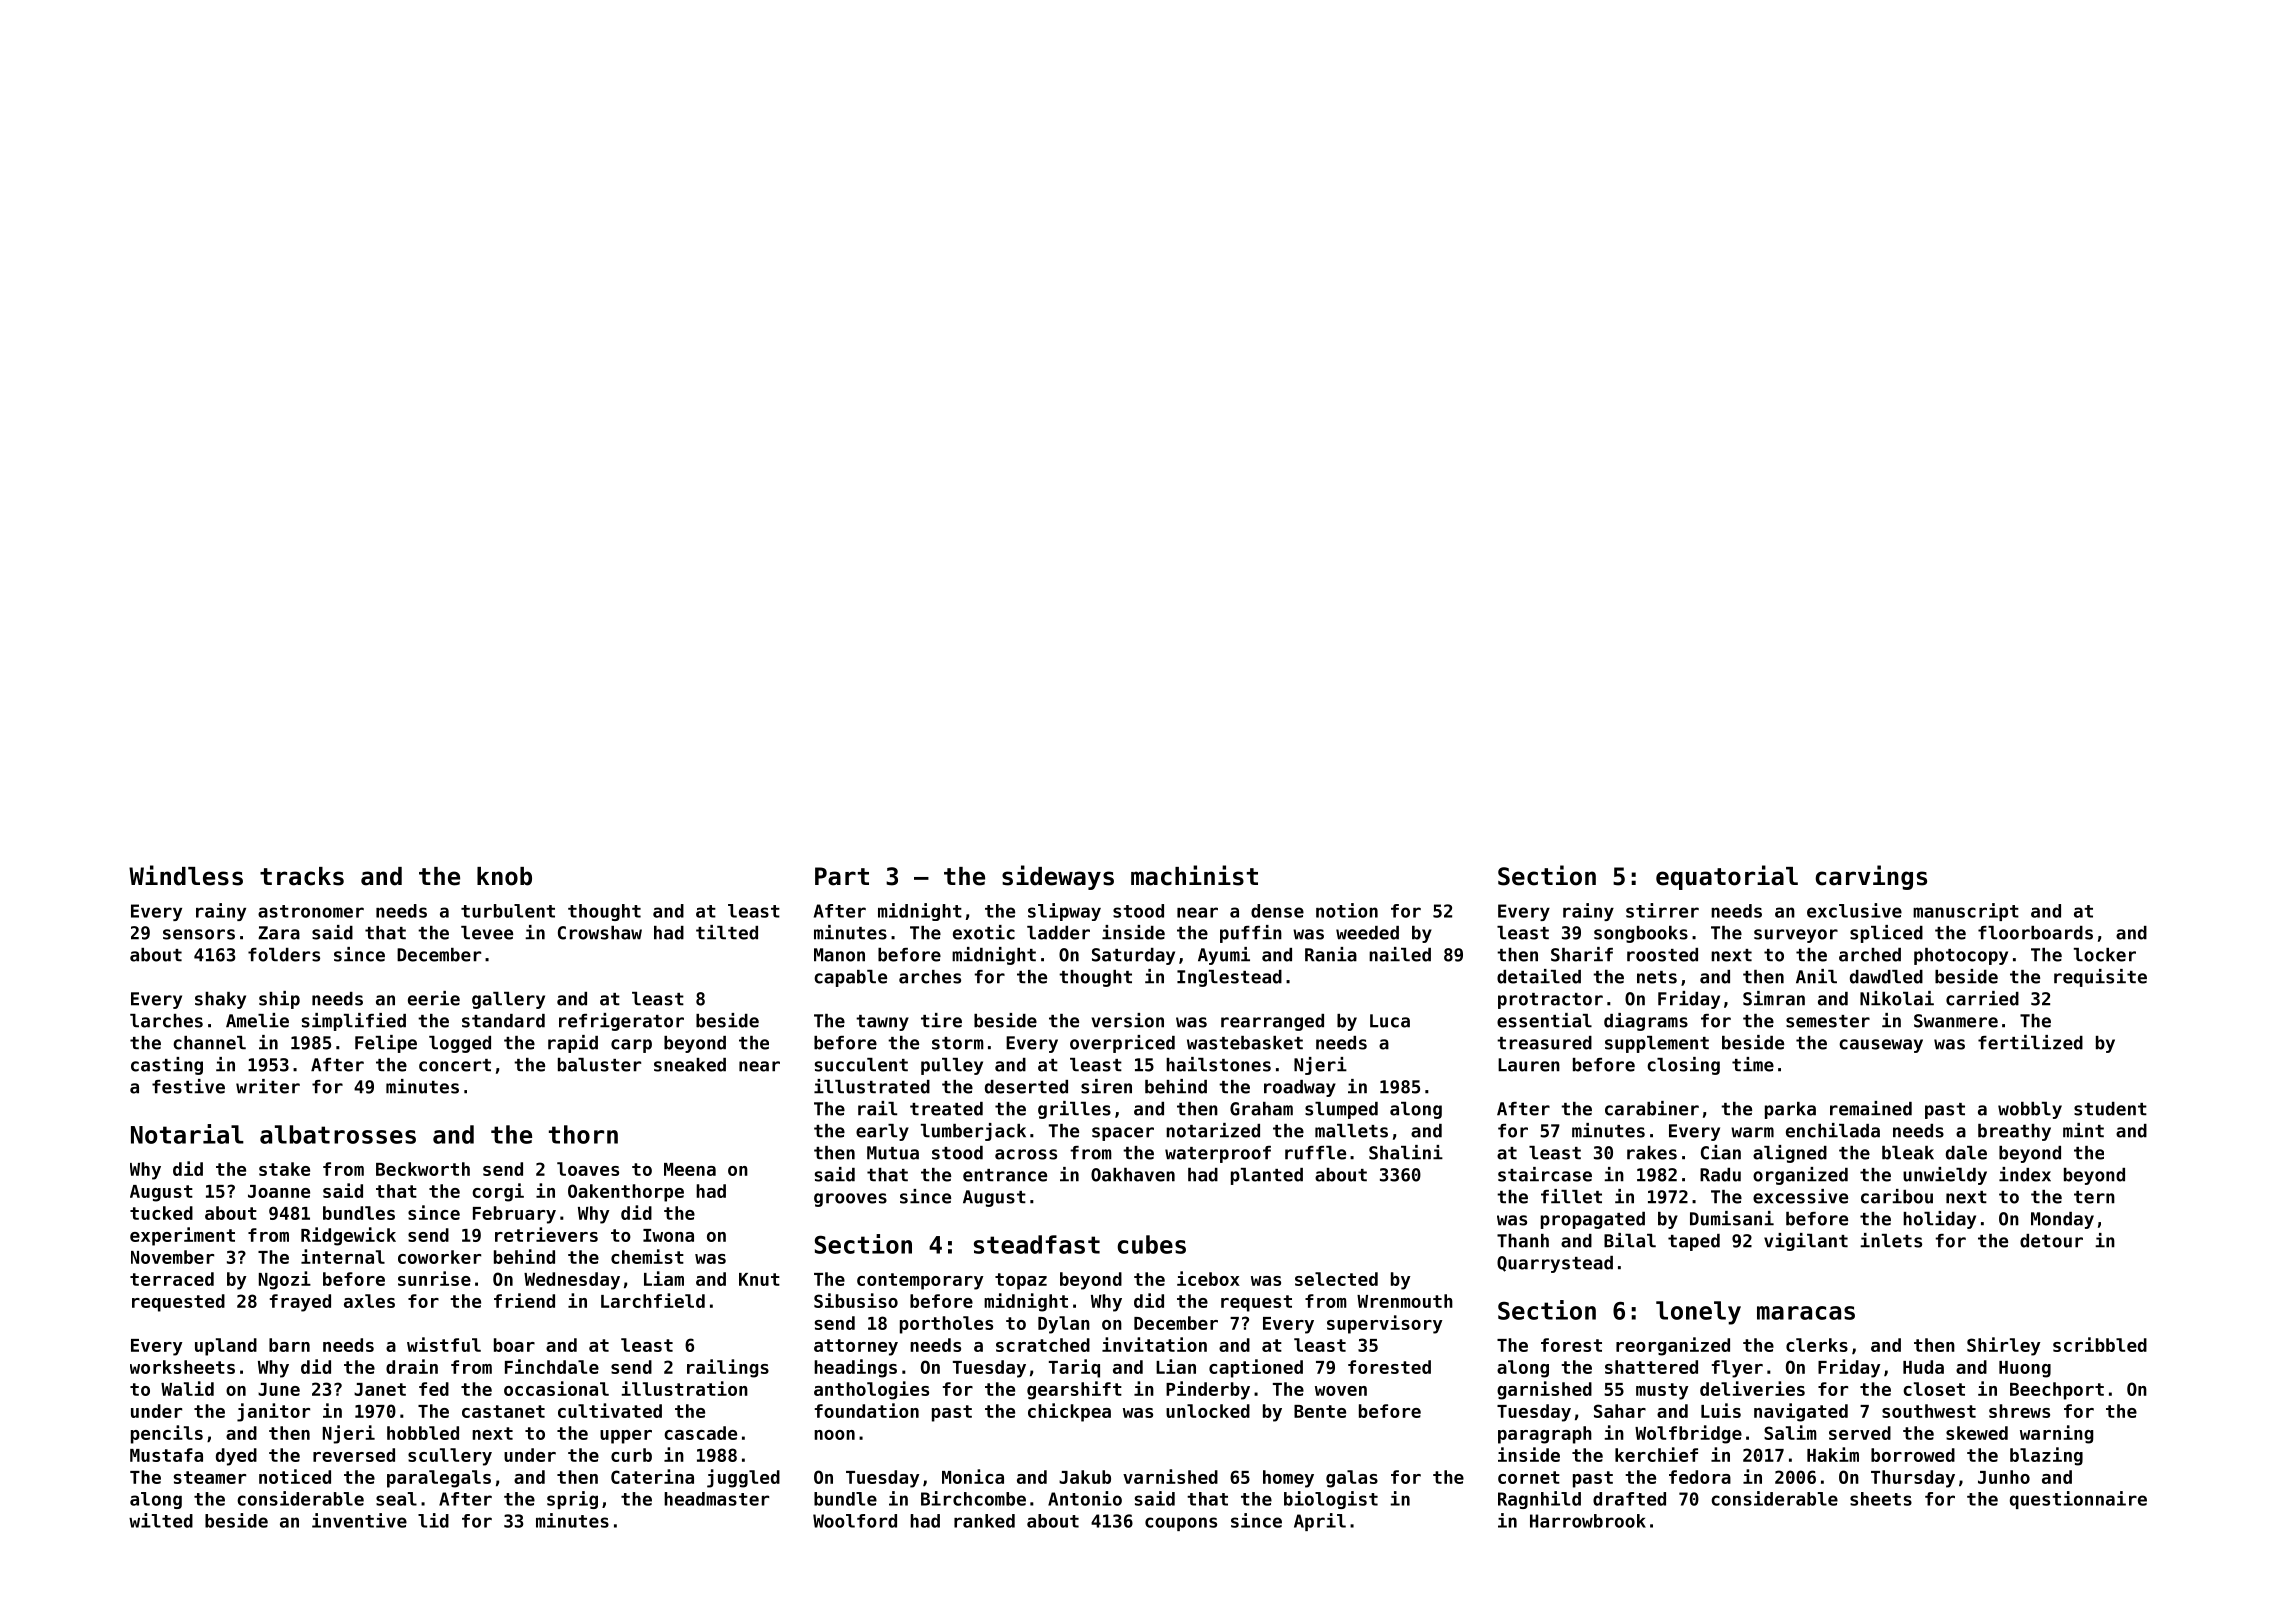  I want to click on Oakhaven, so click(1133, 1175).
